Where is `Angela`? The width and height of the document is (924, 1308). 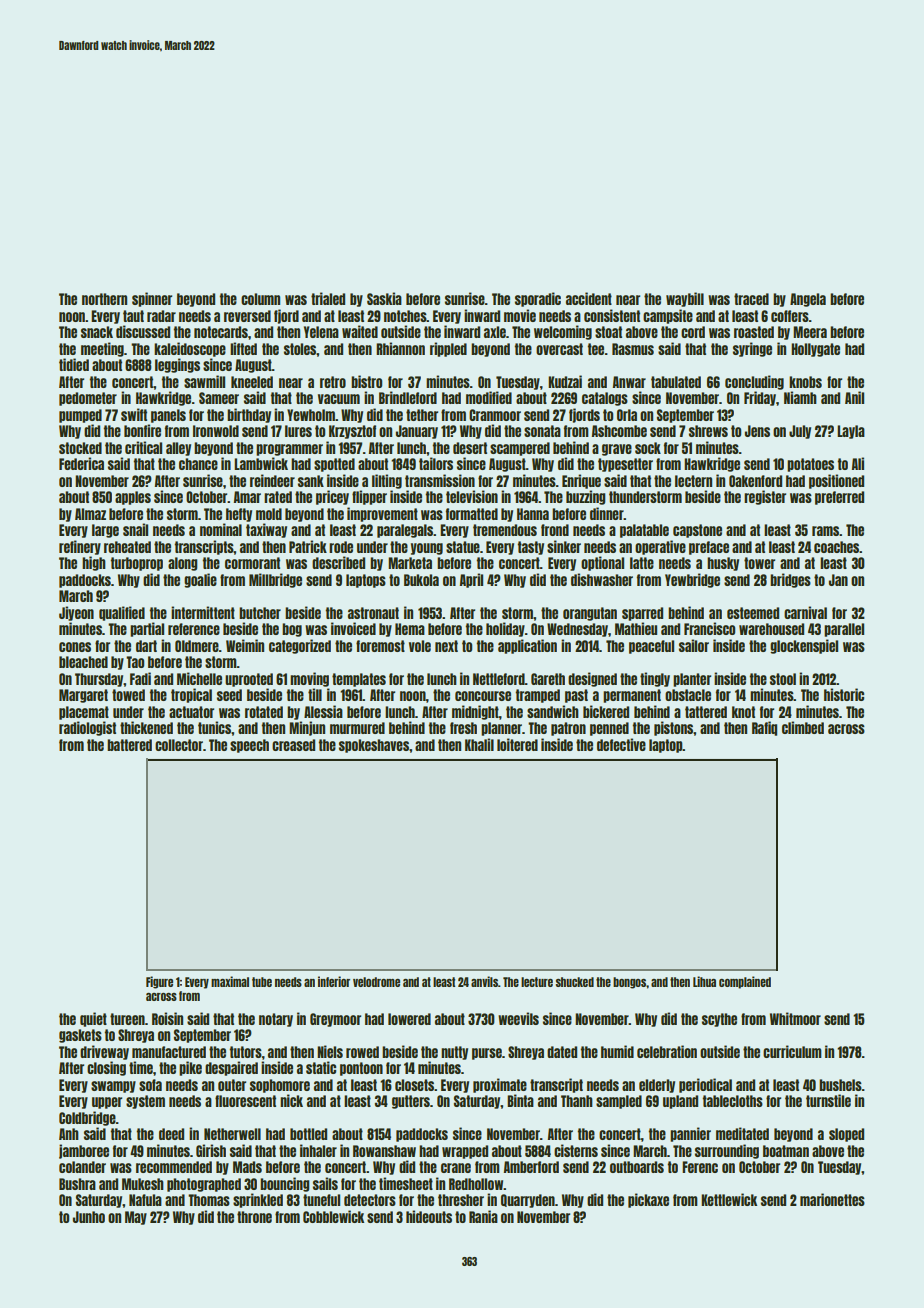 Angela is located at coordinates (808, 300).
